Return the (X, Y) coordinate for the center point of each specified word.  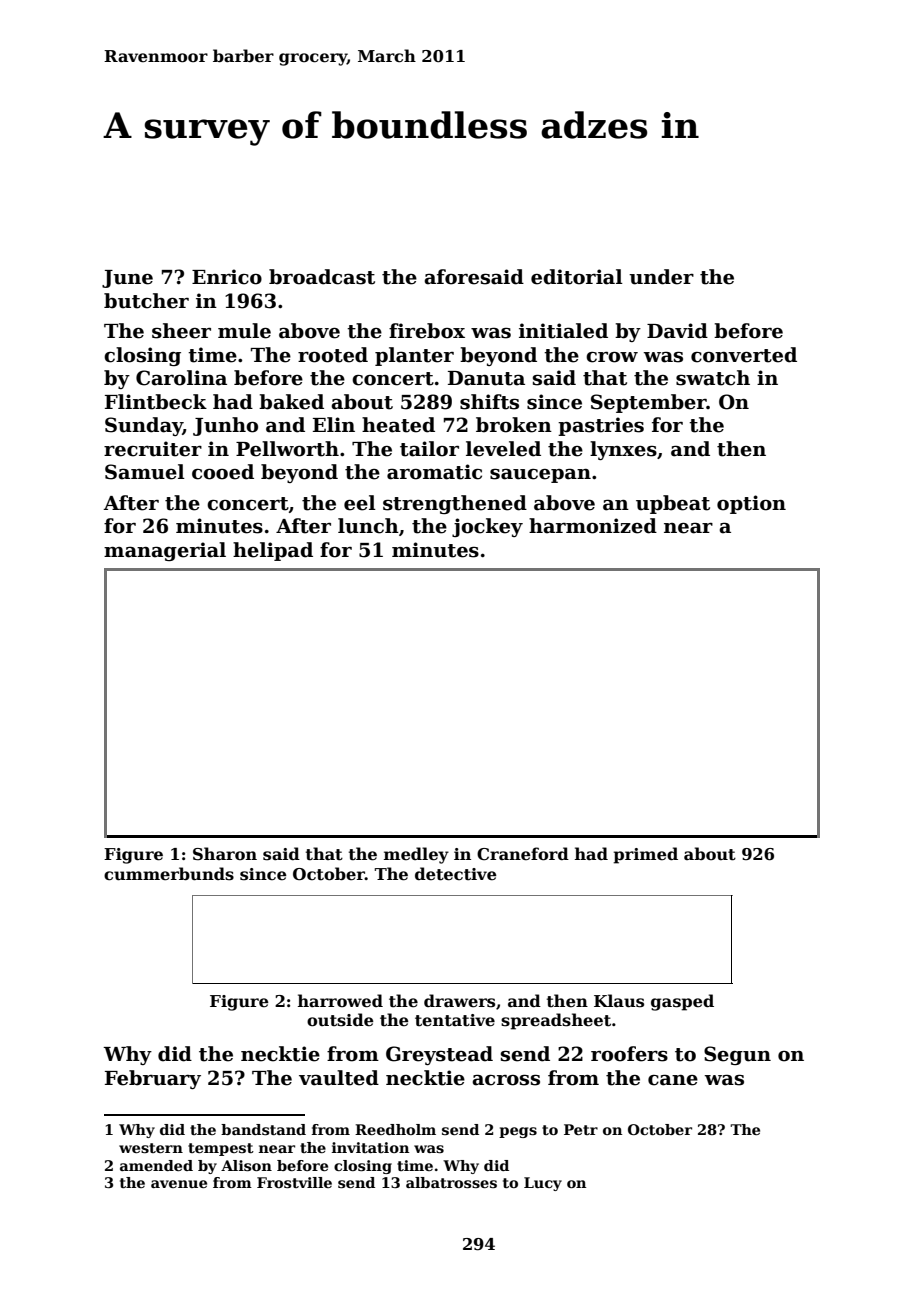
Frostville (294, 1182)
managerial (165, 551)
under (661, 277)
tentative (455, 1020)
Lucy (543, 1184)
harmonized (593, 526)
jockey (487, 527)
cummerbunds (169, 874)
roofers (629, 1054)
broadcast (322, 277)
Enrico (227, 277)
